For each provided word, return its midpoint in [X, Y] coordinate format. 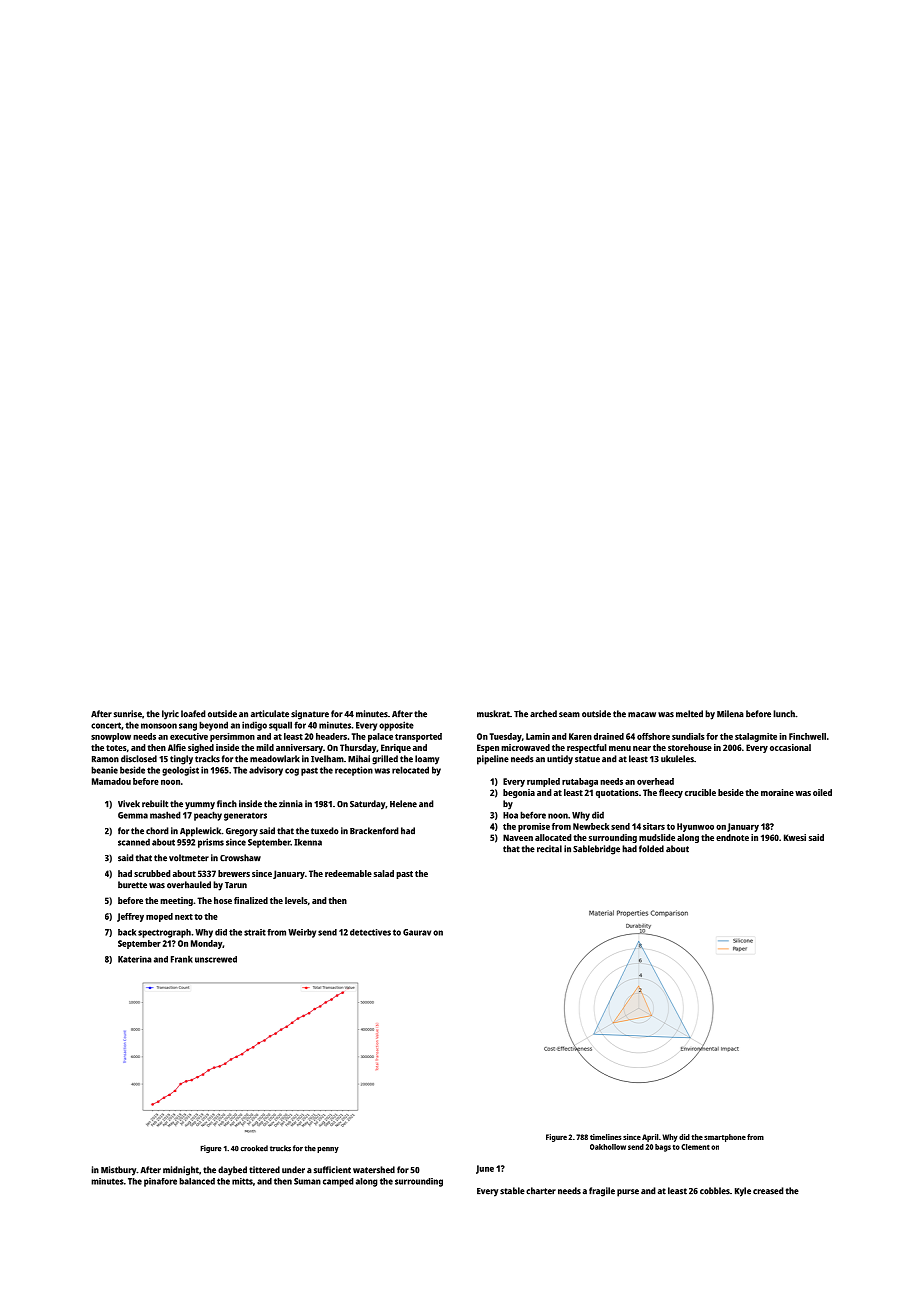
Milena [730, 714]
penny [328, 1150]
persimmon [232, 737]
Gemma [133, 815]
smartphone [725, 1138]
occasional [790, 747]
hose [223, 900]
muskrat [493, 714]
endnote [732, 837]
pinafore [160, 1182]
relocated [410, 770]
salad [384, 873]
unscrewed [216, 959]
